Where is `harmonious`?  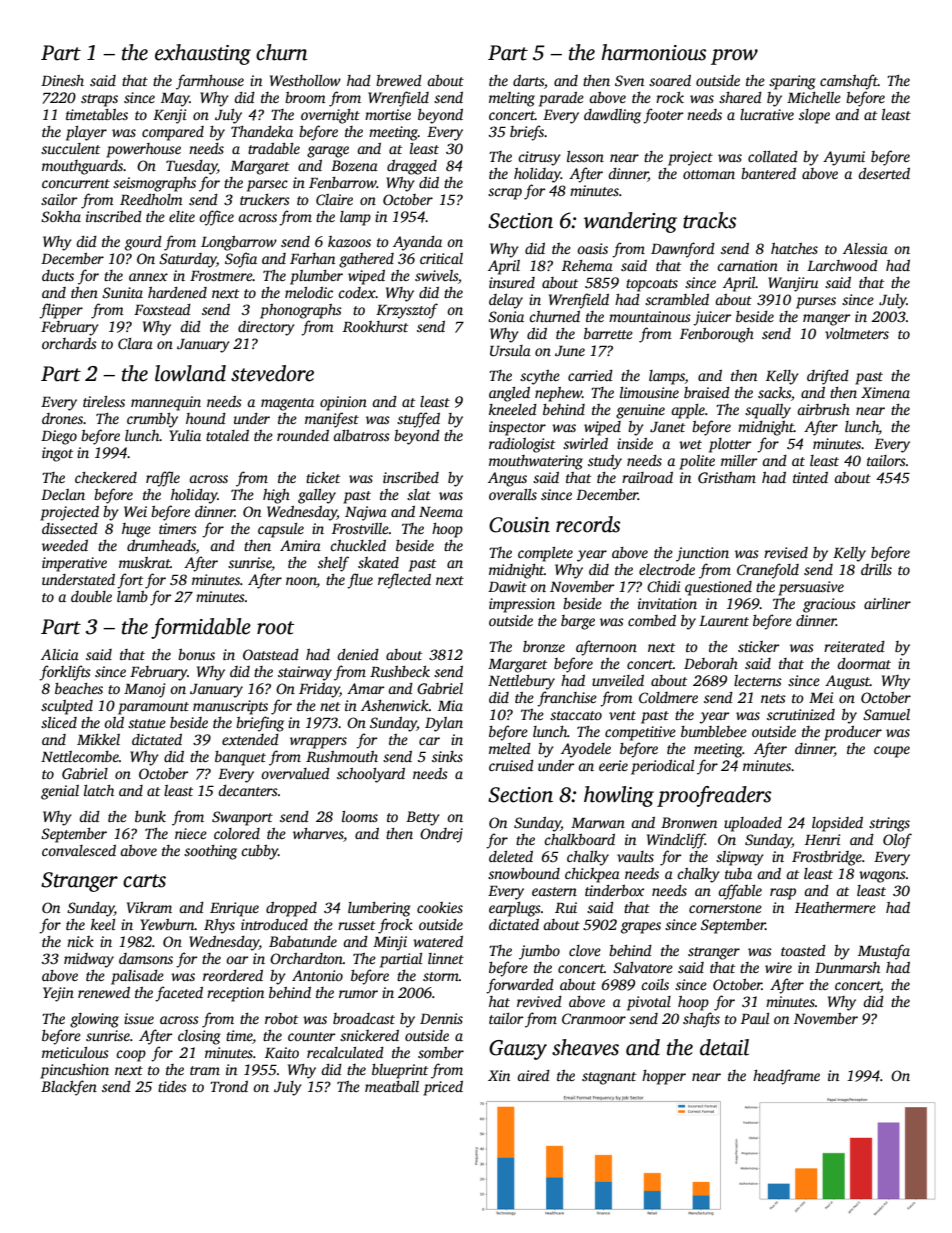 harmonious is located at coordinates (653, 52).
